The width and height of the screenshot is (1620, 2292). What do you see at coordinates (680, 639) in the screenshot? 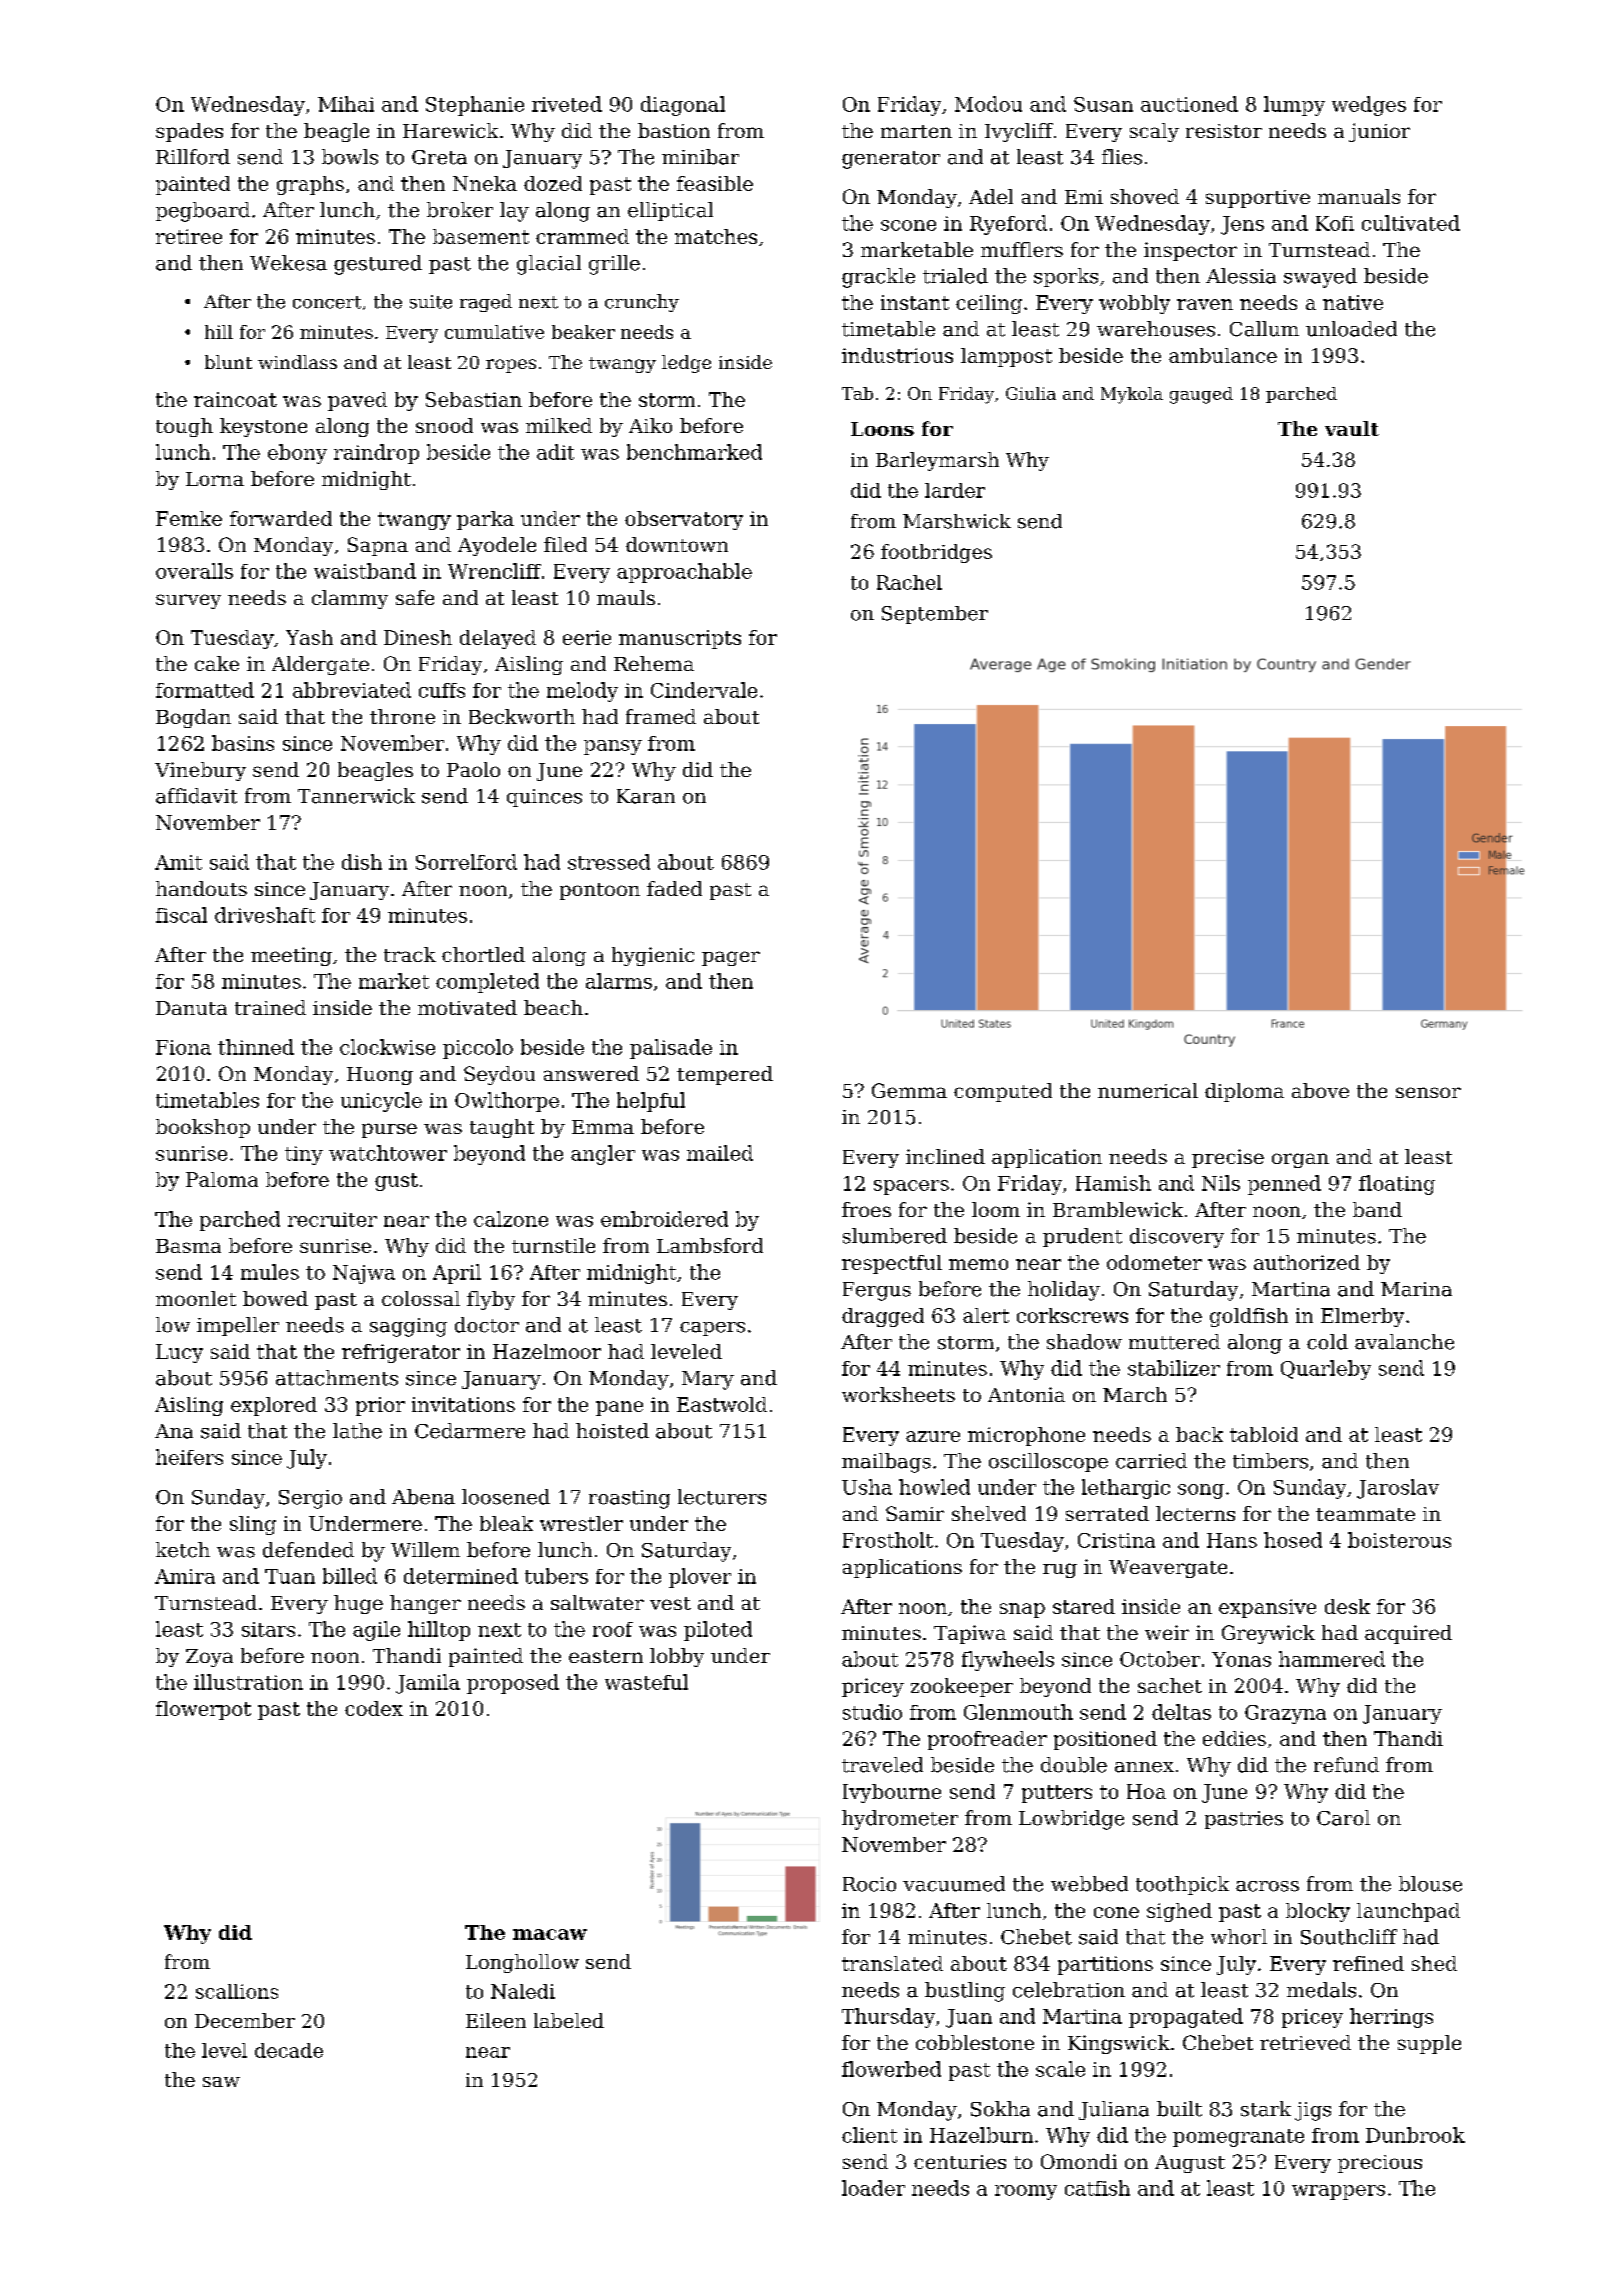
I see `manuscripts` at bounding box center [680, 639].
